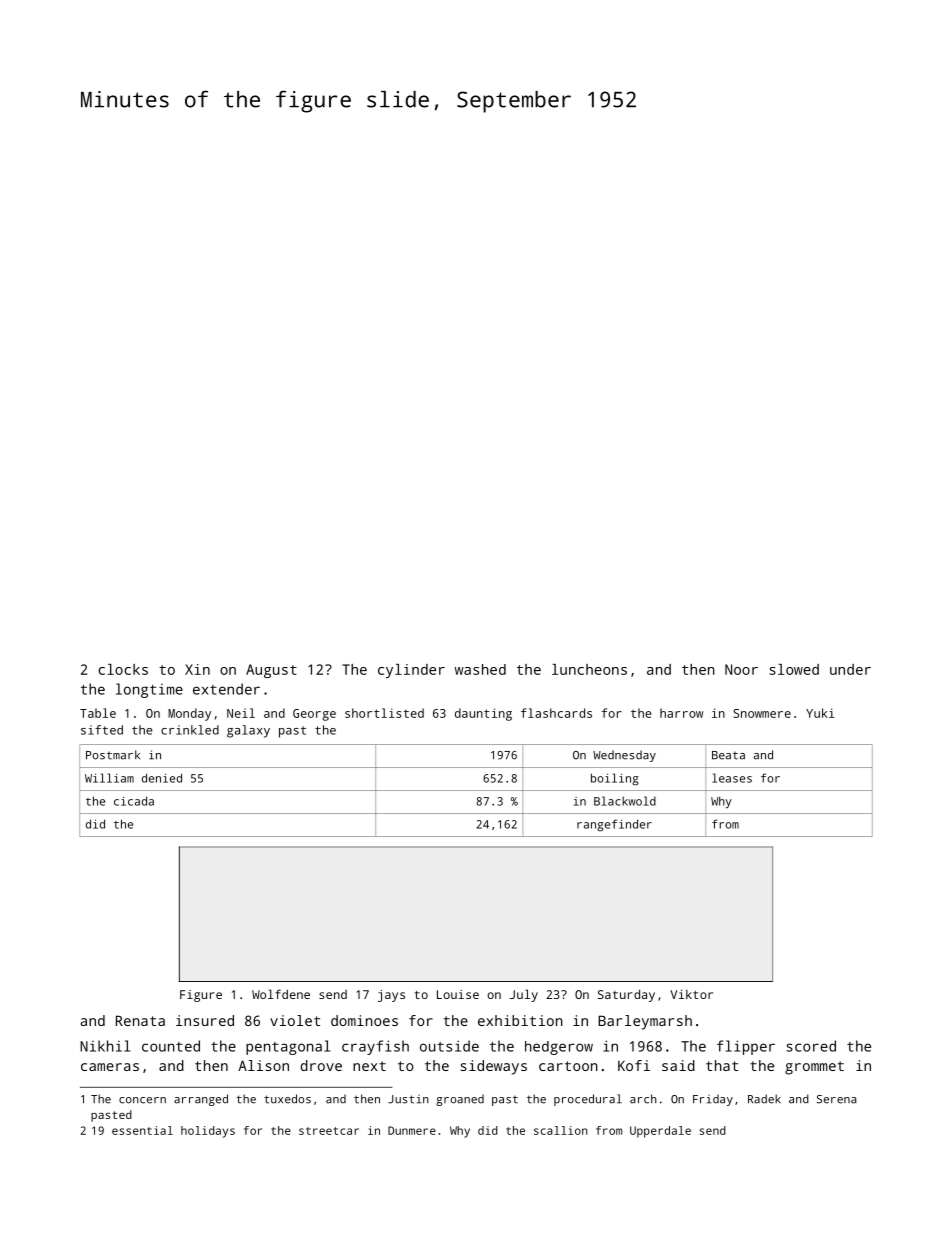 The image size is (952, 1233). I want to click on Barleymarsh, so click(645, 1022).
